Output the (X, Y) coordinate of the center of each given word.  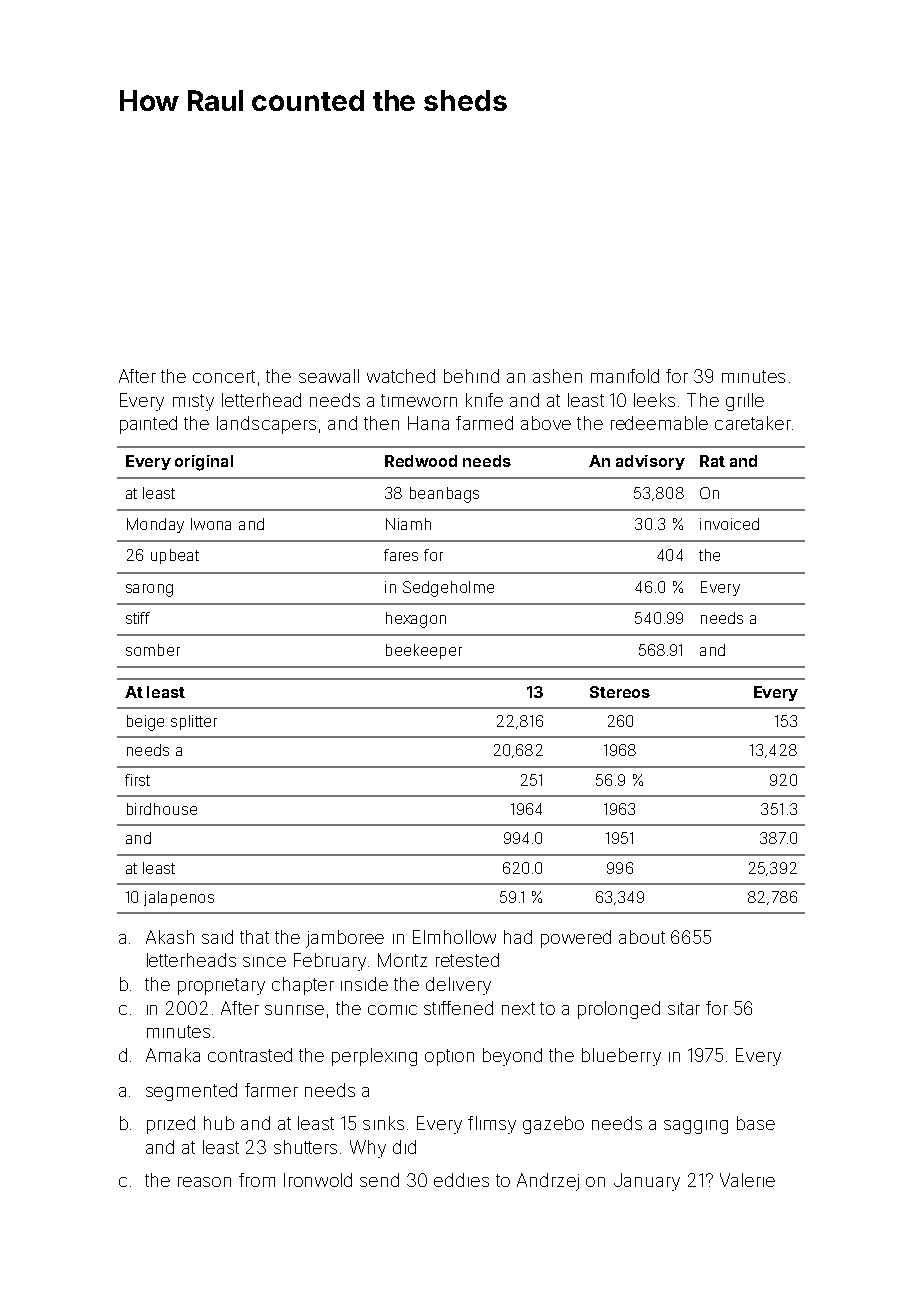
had (518, 937)
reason (204, 1182)
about (642, 937)
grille (745, 402)
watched (401, 376)
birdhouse (162, 809)
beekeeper (424, 651)
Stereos (620, 692)
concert (224, 376)
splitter (194, 722)
